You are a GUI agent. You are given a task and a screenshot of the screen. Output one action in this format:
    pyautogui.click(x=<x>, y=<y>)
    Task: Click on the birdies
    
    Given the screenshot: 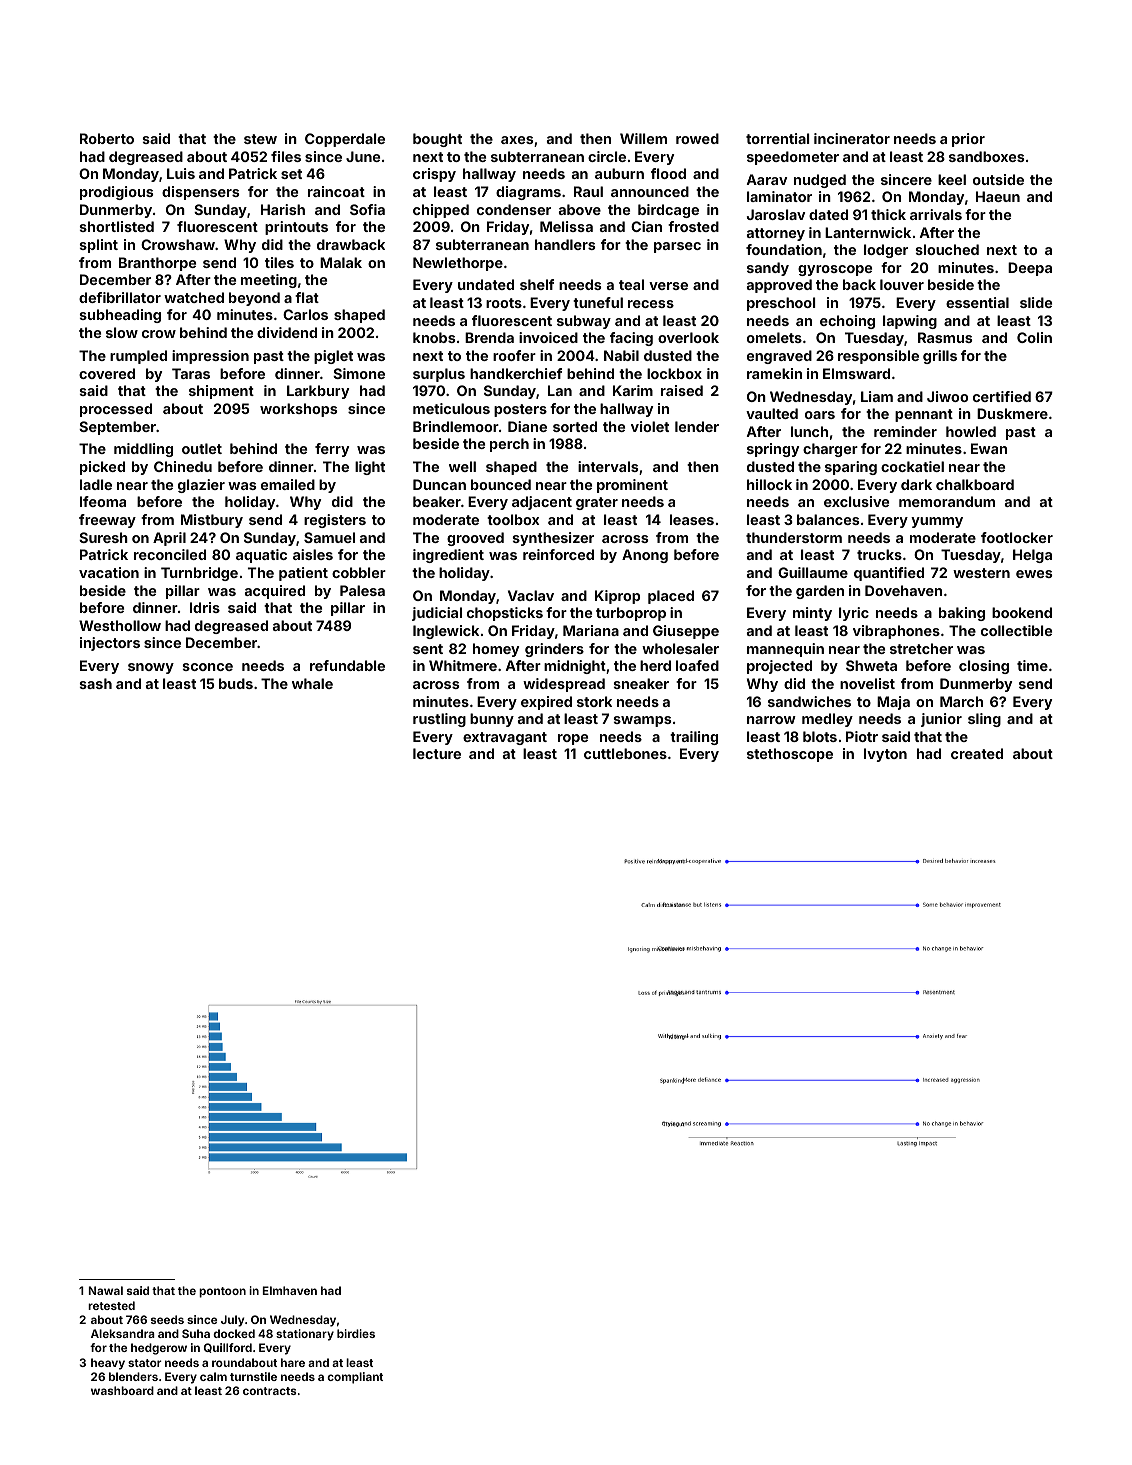 What is the action you would take?
    pyautogui.click(x=356, y=1333)
